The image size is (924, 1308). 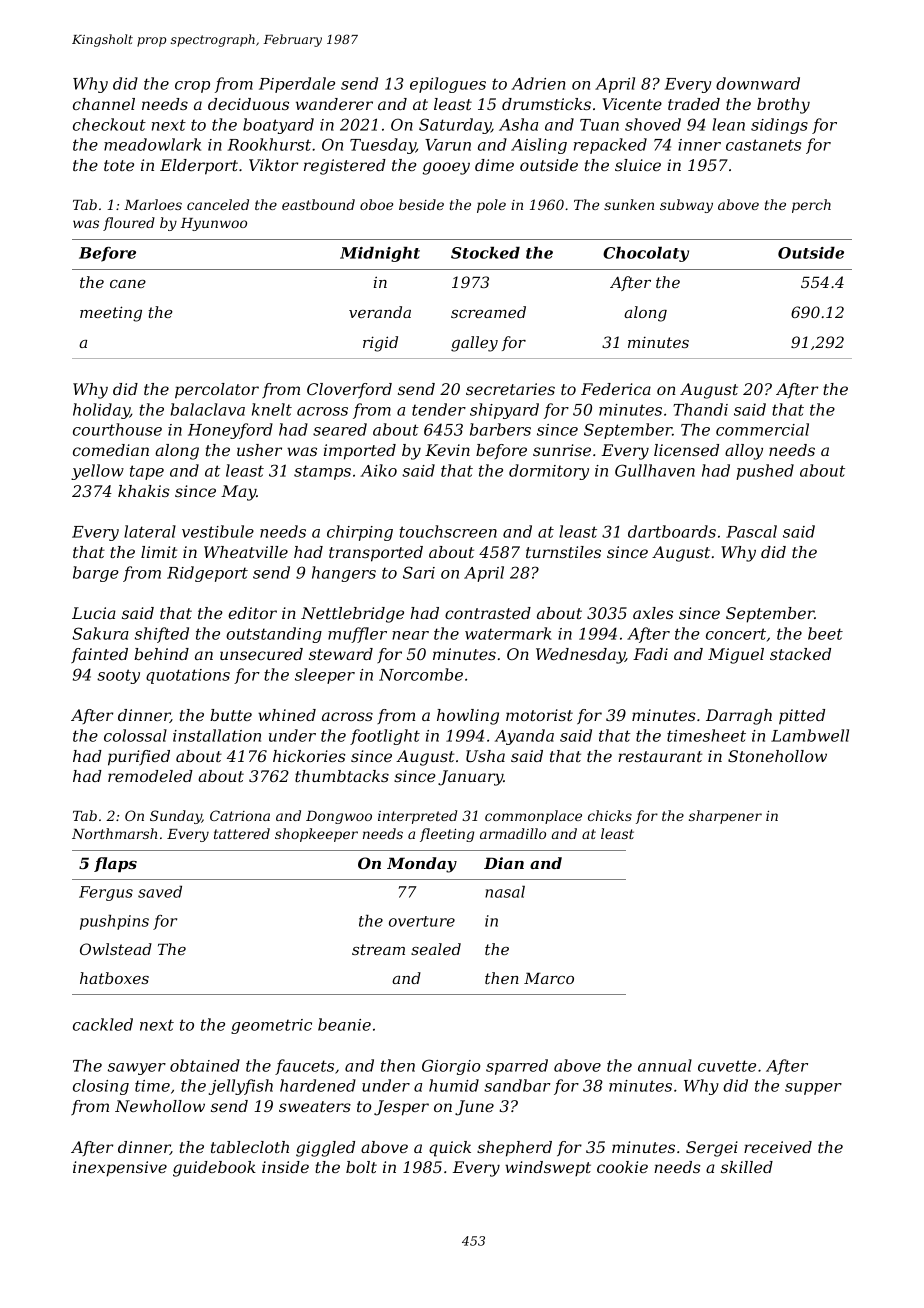 I want to click on Federica, so click(x=616, y=389).
